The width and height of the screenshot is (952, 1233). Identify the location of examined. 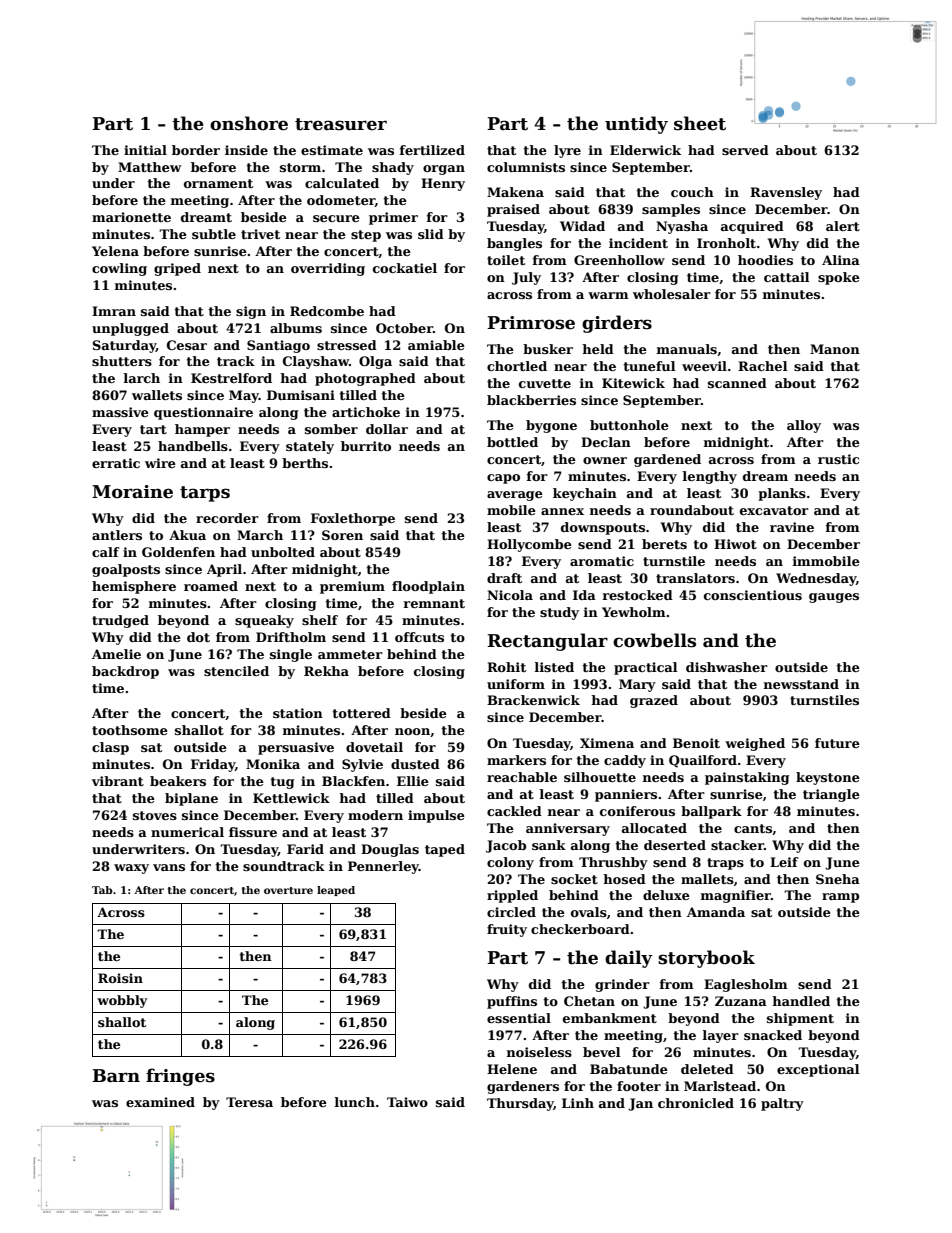
(160, 1102).
